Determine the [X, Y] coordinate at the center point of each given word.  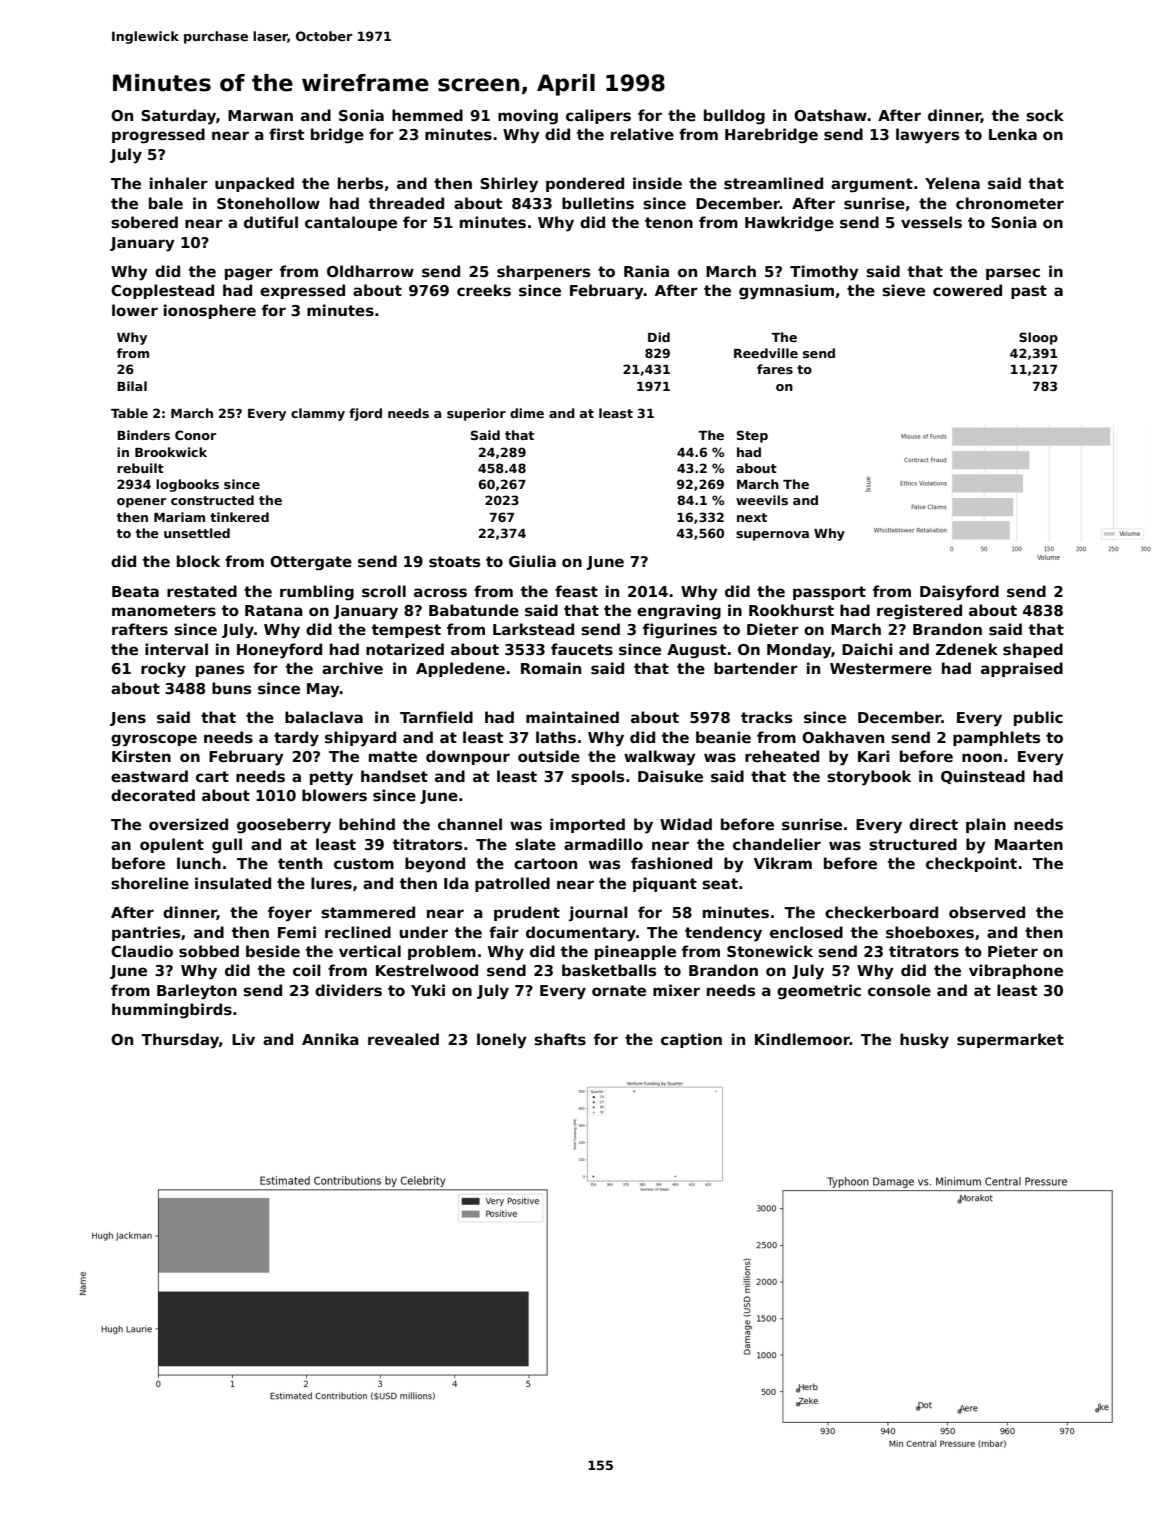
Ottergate [311, 563]
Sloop [1038, 338]
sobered [144, 222]
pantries [146, 933]
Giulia [532, 561]
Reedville [766, 353]
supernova [772, 536]
